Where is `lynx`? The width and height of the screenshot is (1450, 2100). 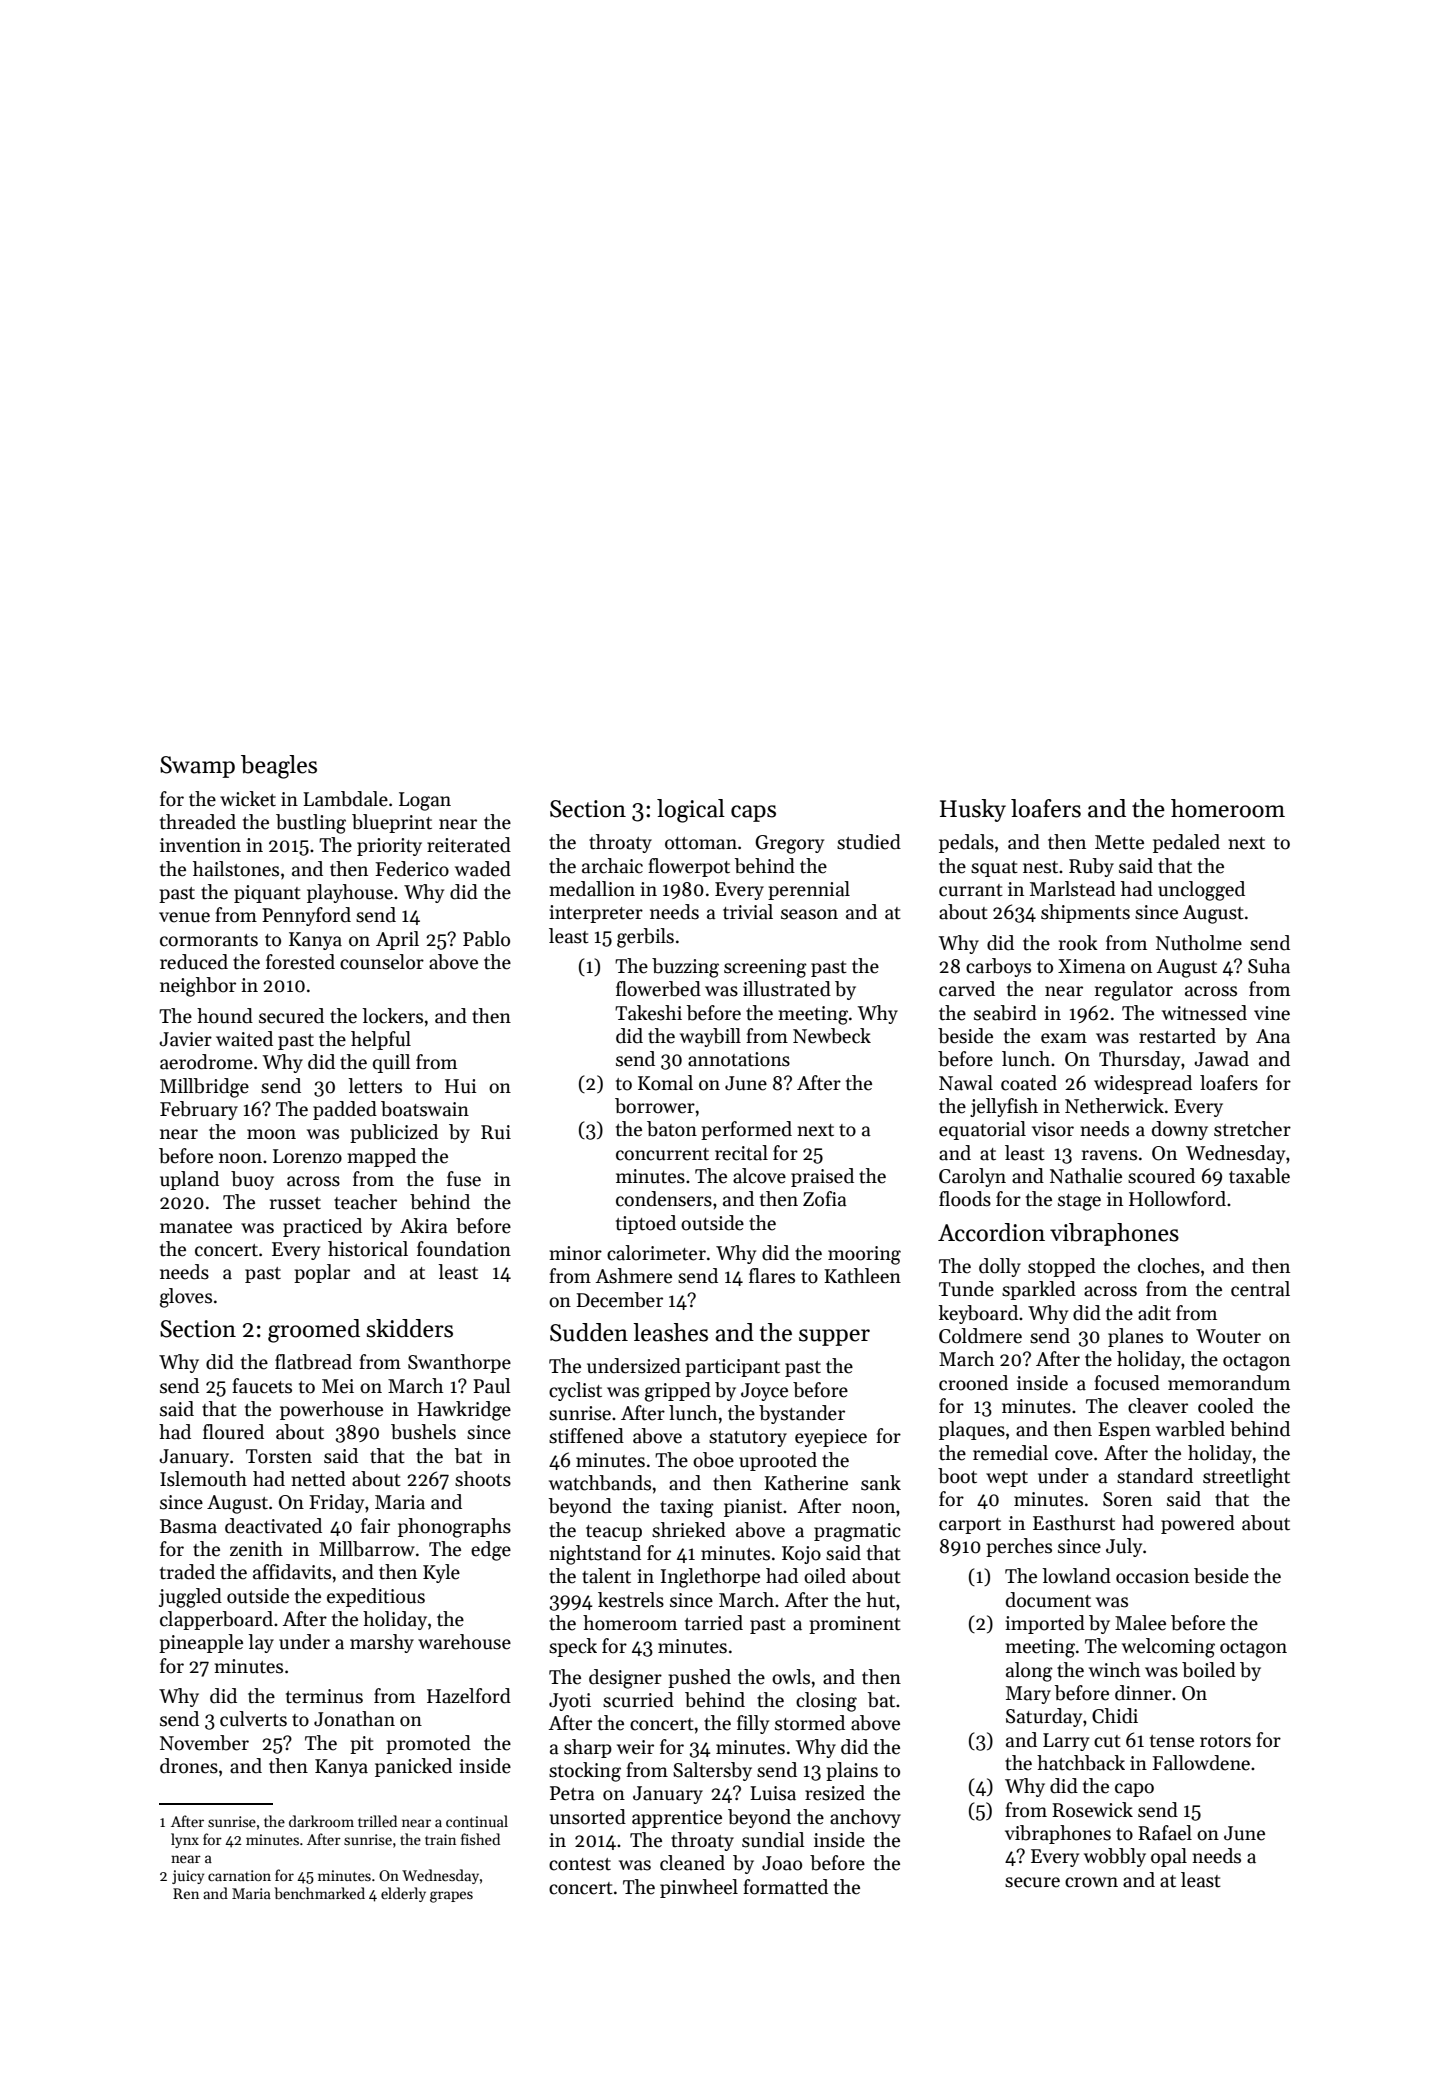 lynx is located at coordinates (185, 1840).
